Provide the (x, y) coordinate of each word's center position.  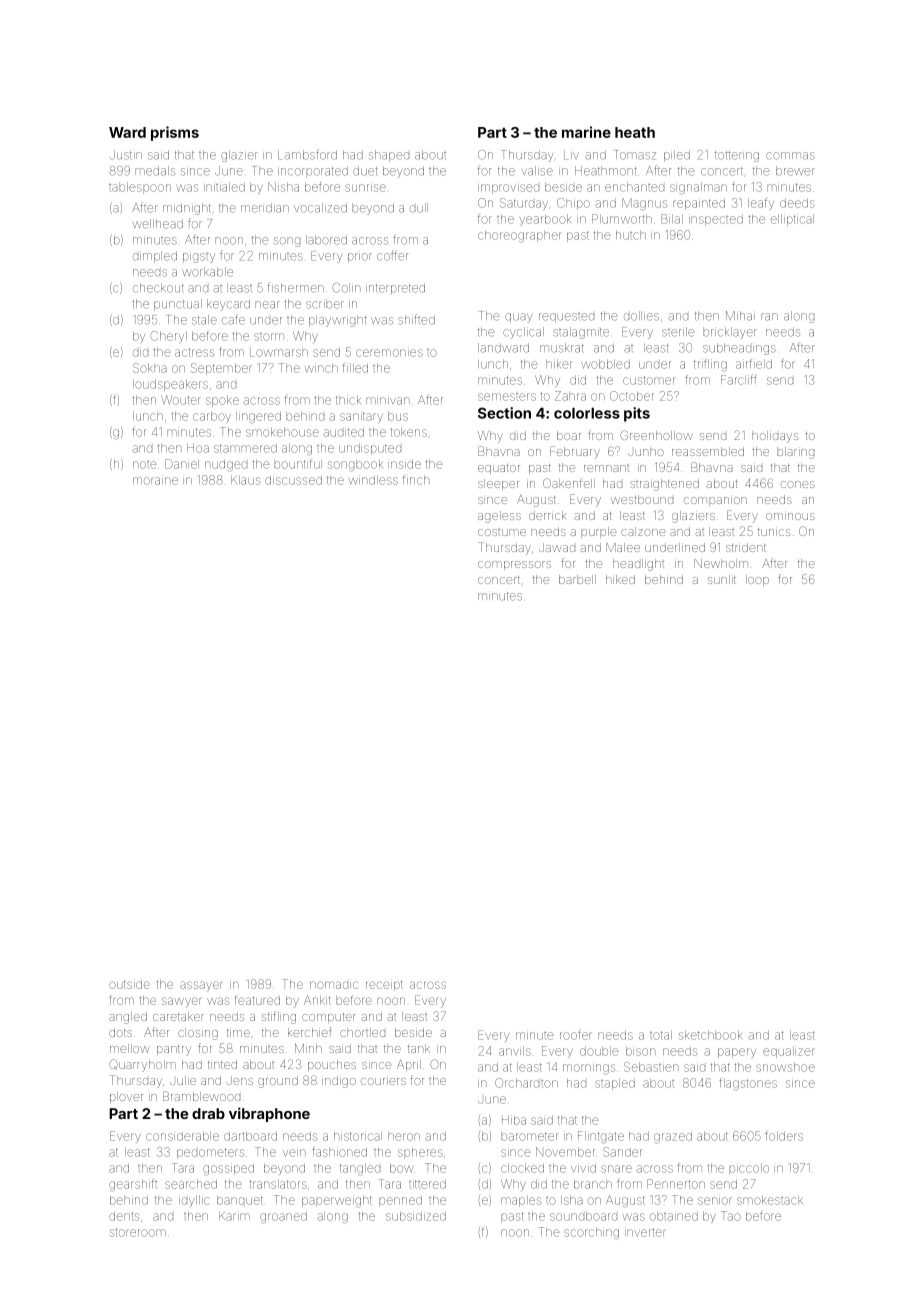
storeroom (138, 1232)
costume (502, 532)
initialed (224, 187)
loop (757, 580)
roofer (576, 1035)
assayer (201, 986)
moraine (155, 480)
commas (790, 156)
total (661, 1035)
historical (358, 1136)
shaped (389, 156)
